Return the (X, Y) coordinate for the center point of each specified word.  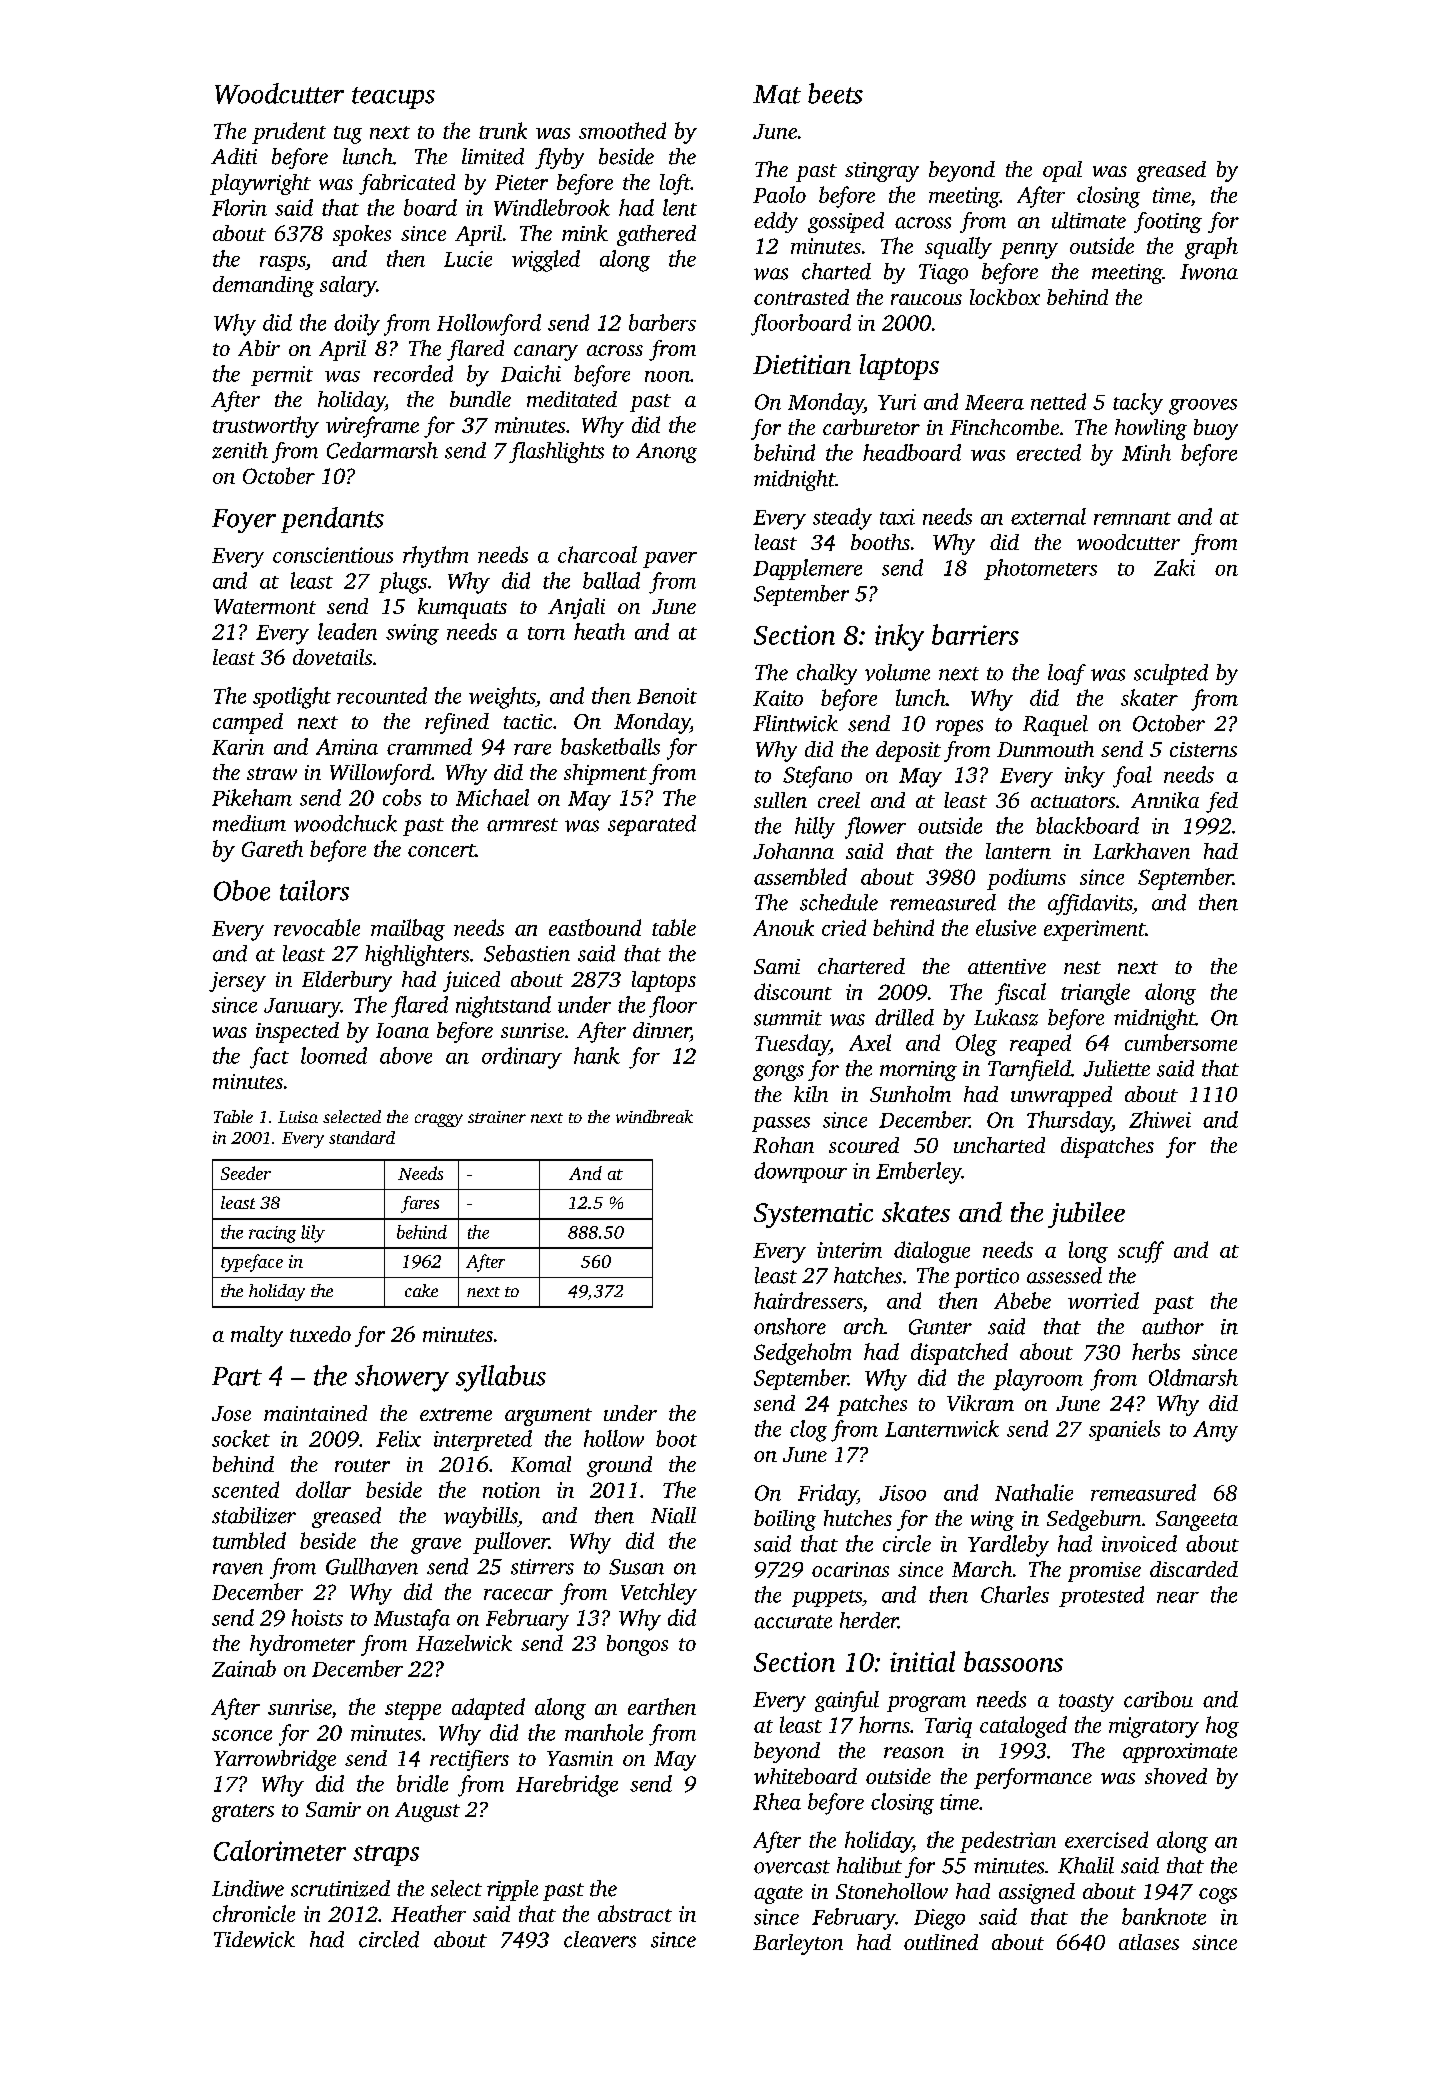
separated (652, 825)
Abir (259, 348)
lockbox (1005, 297)
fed (1222, 802)
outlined (941, 1942)
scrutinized (340, 1888)
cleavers (600, 1939)
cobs (402, 797)
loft (675, 184)
